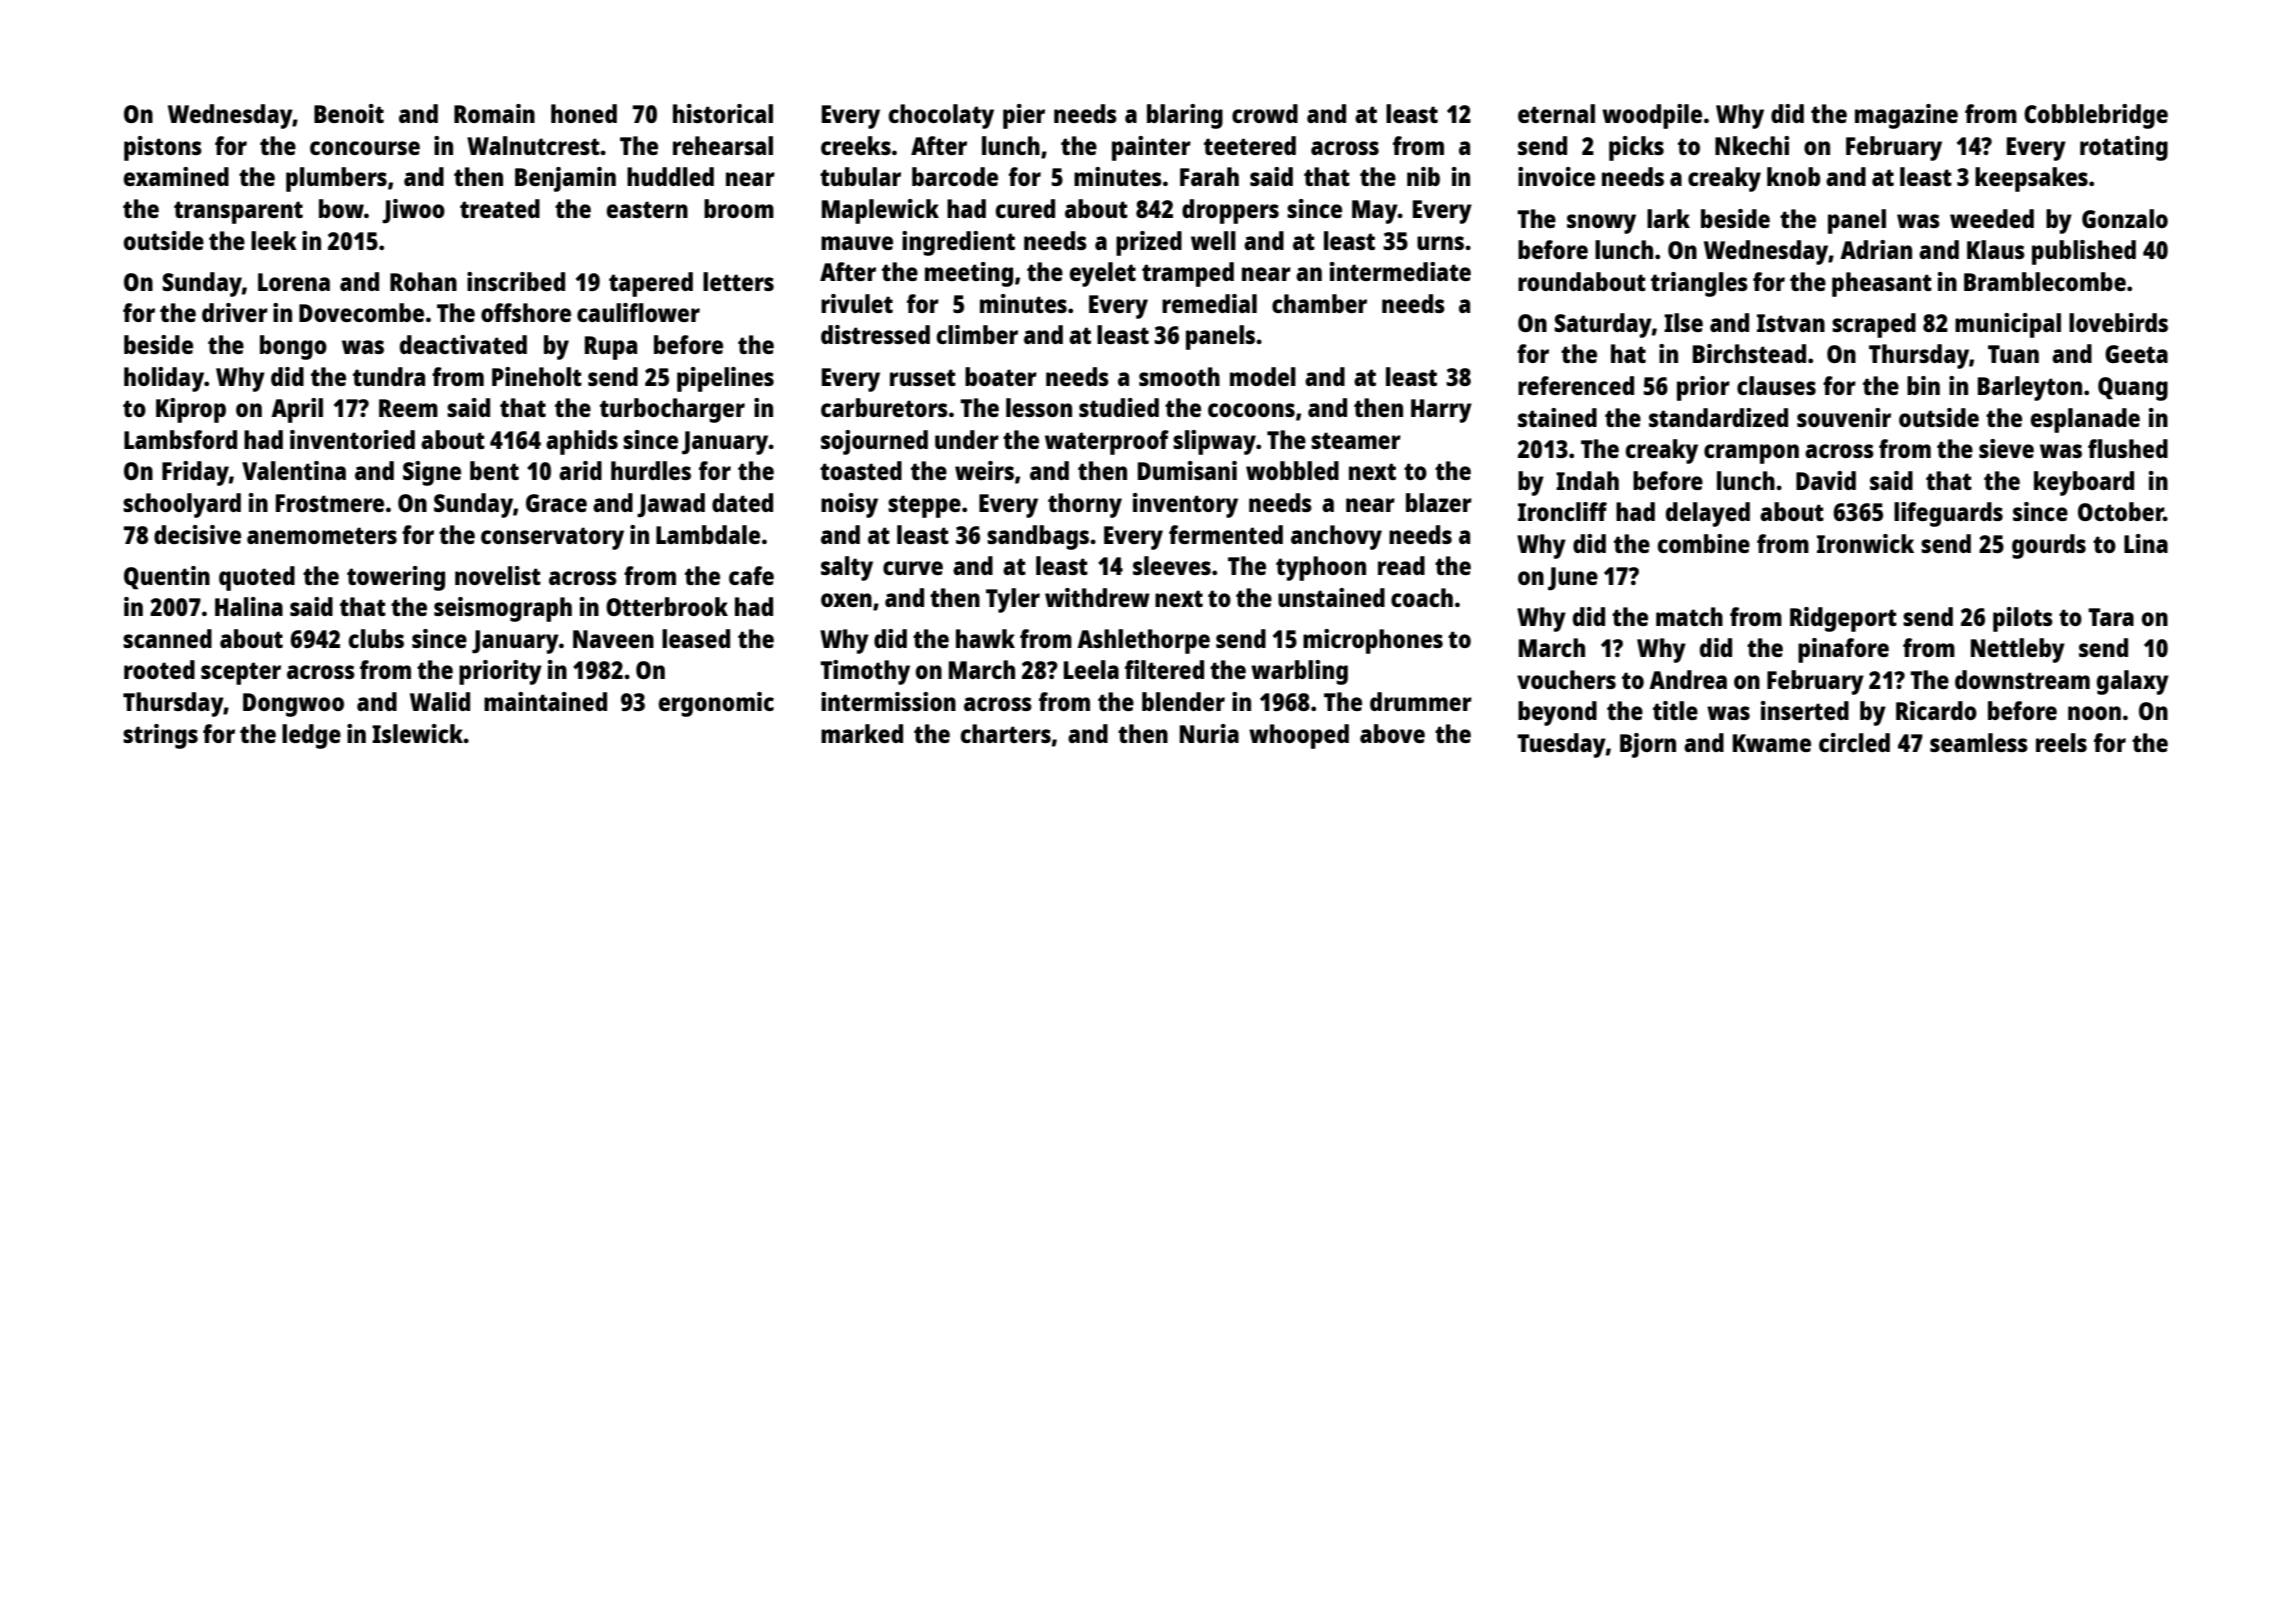 Image resolution: width=2292 pixels, height=1620 pixels. Describe the element at coordinates (1874, 325) in the screenshot. I see `scraped` at that location.
